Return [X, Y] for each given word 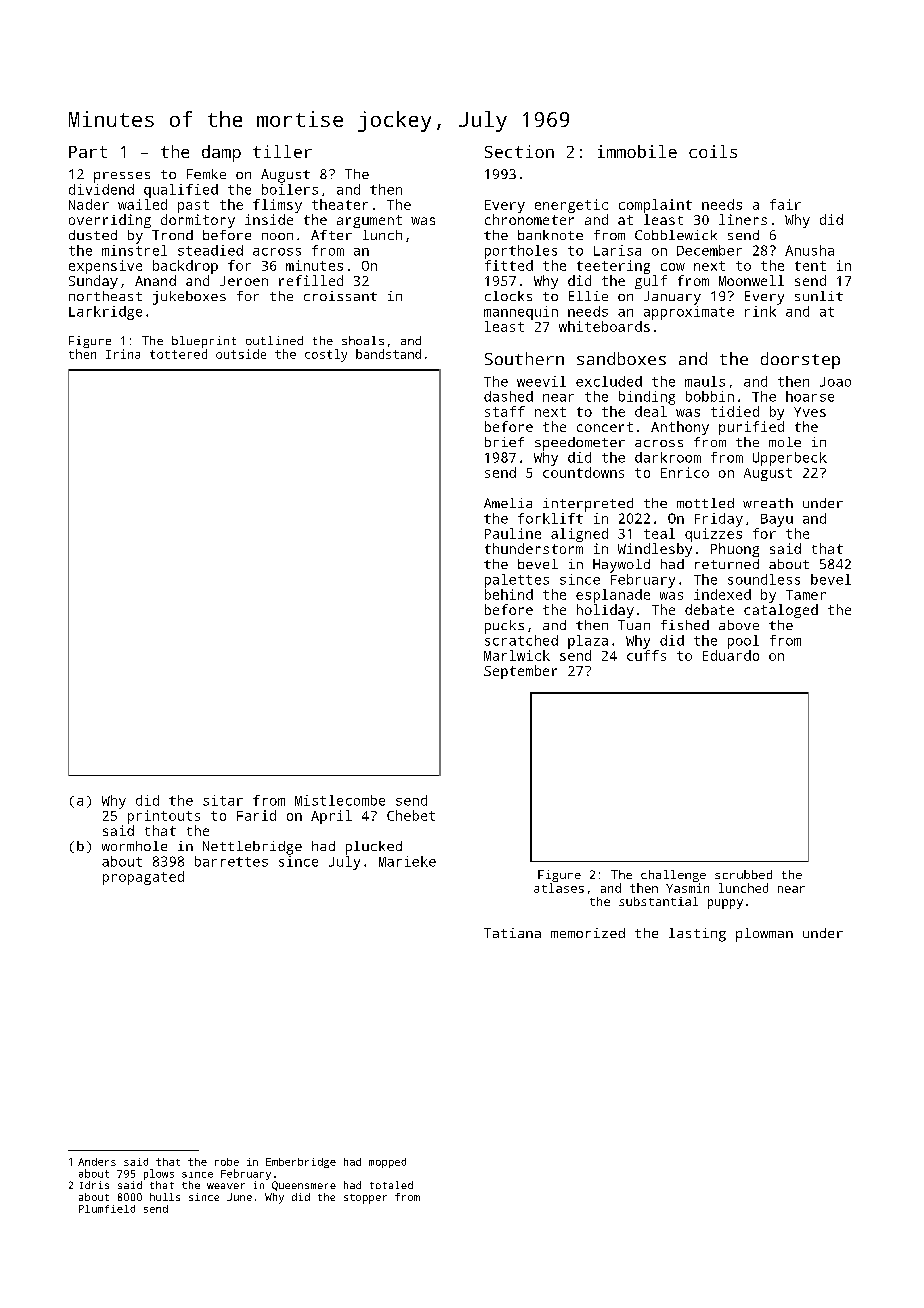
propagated [143, 878]
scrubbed [743, 874]
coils [713, 151]
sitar [223, 800]
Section [519, 151]
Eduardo [731, 655]
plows [159, 1174]
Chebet [411, 815]
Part [88, 152]
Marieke [407, 861]
